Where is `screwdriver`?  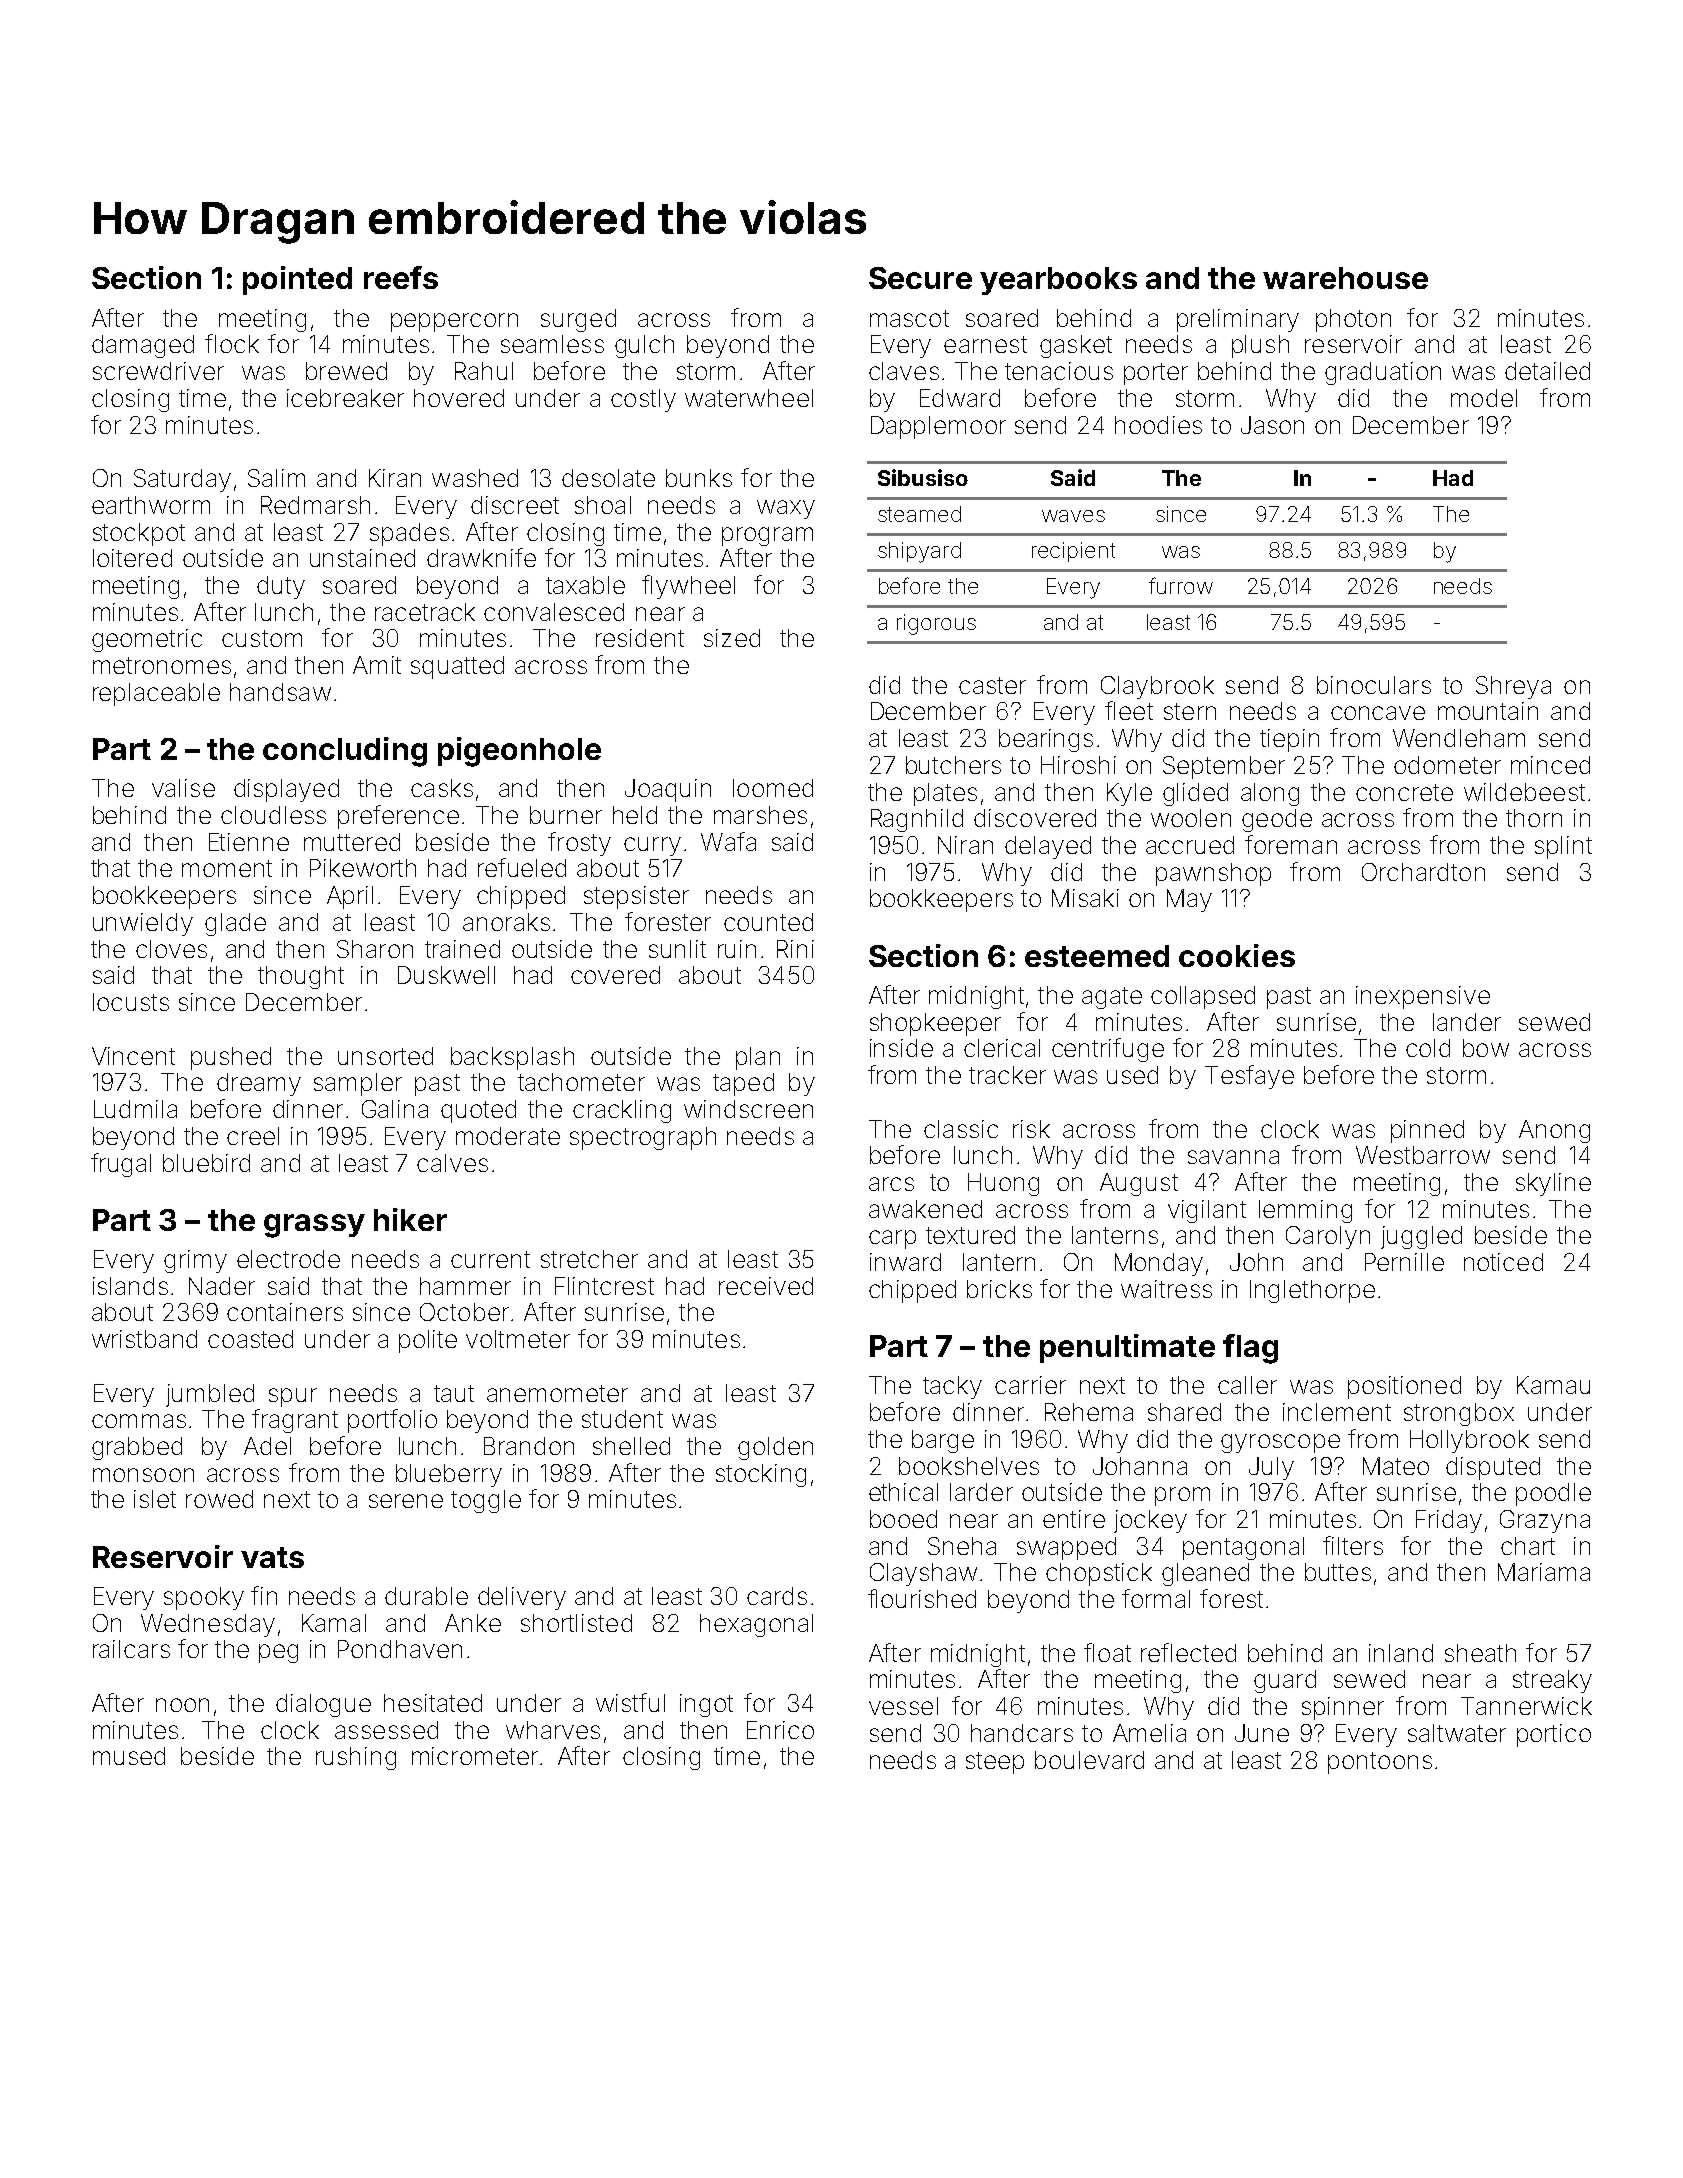 screwdriver is located at coordinates (158, 371).
